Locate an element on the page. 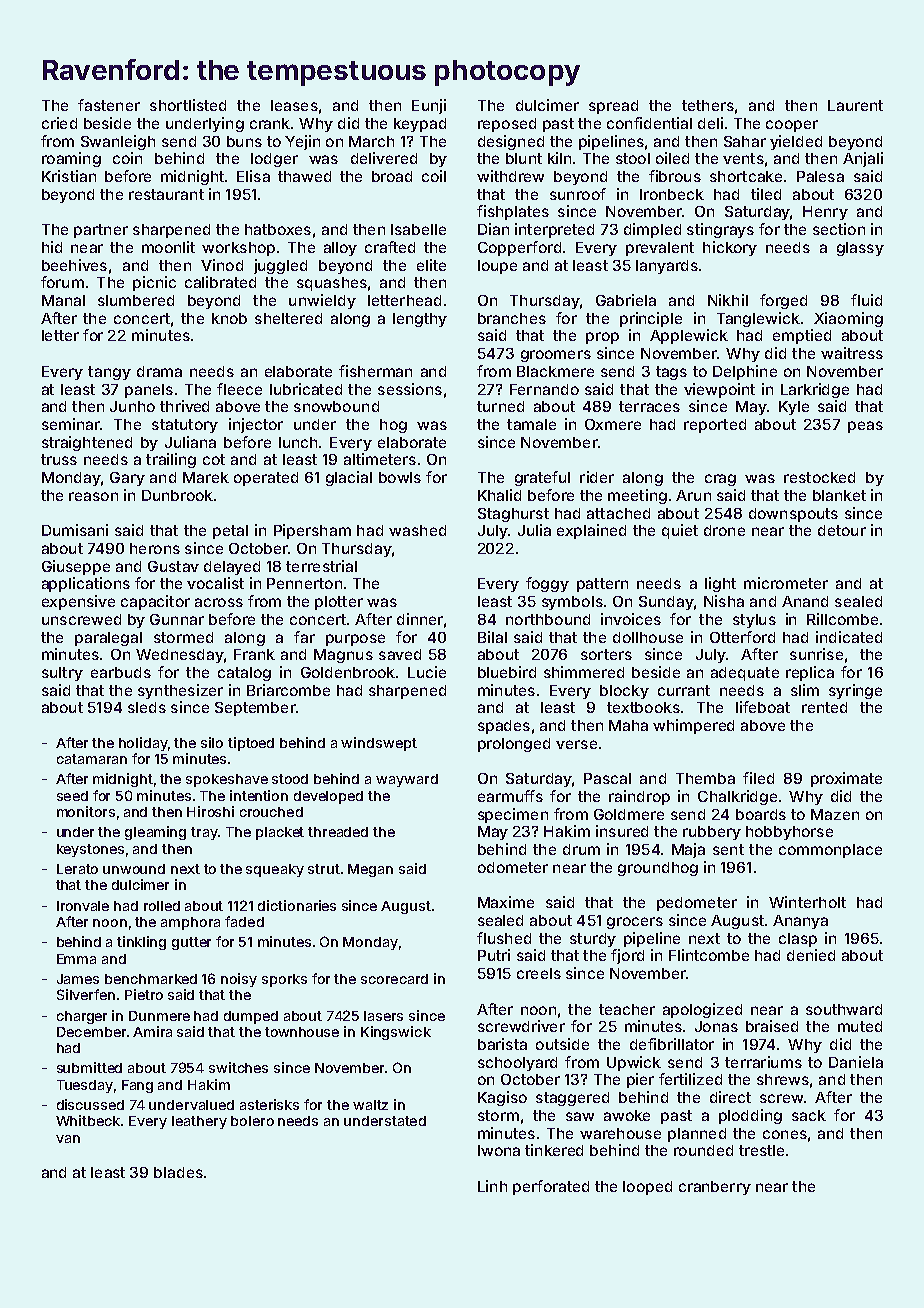 The height and width of the image is (1308, 924). catamaran is located at coordinates (92, 759).
